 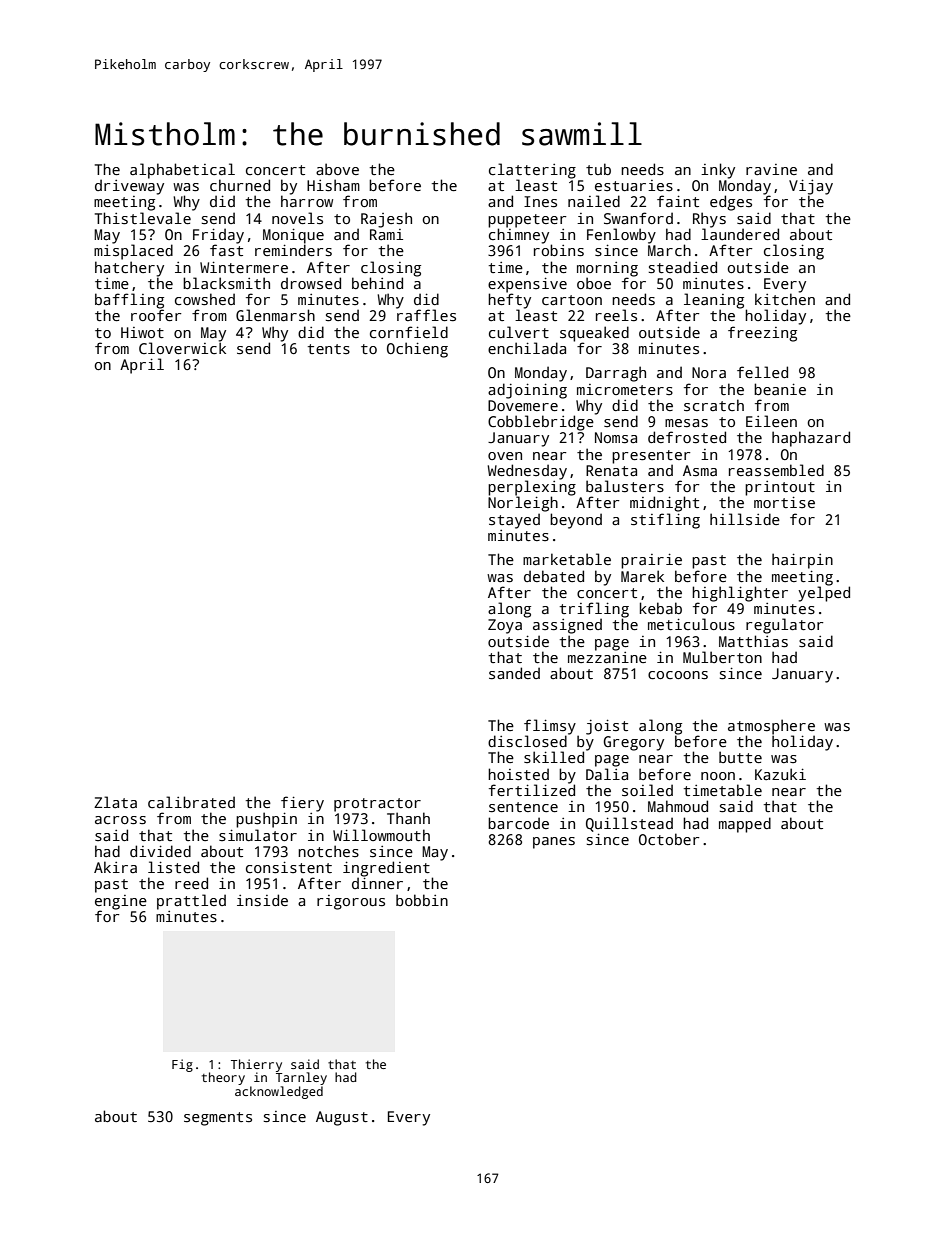 I want to click on August, so click(x=342, y=1118).
